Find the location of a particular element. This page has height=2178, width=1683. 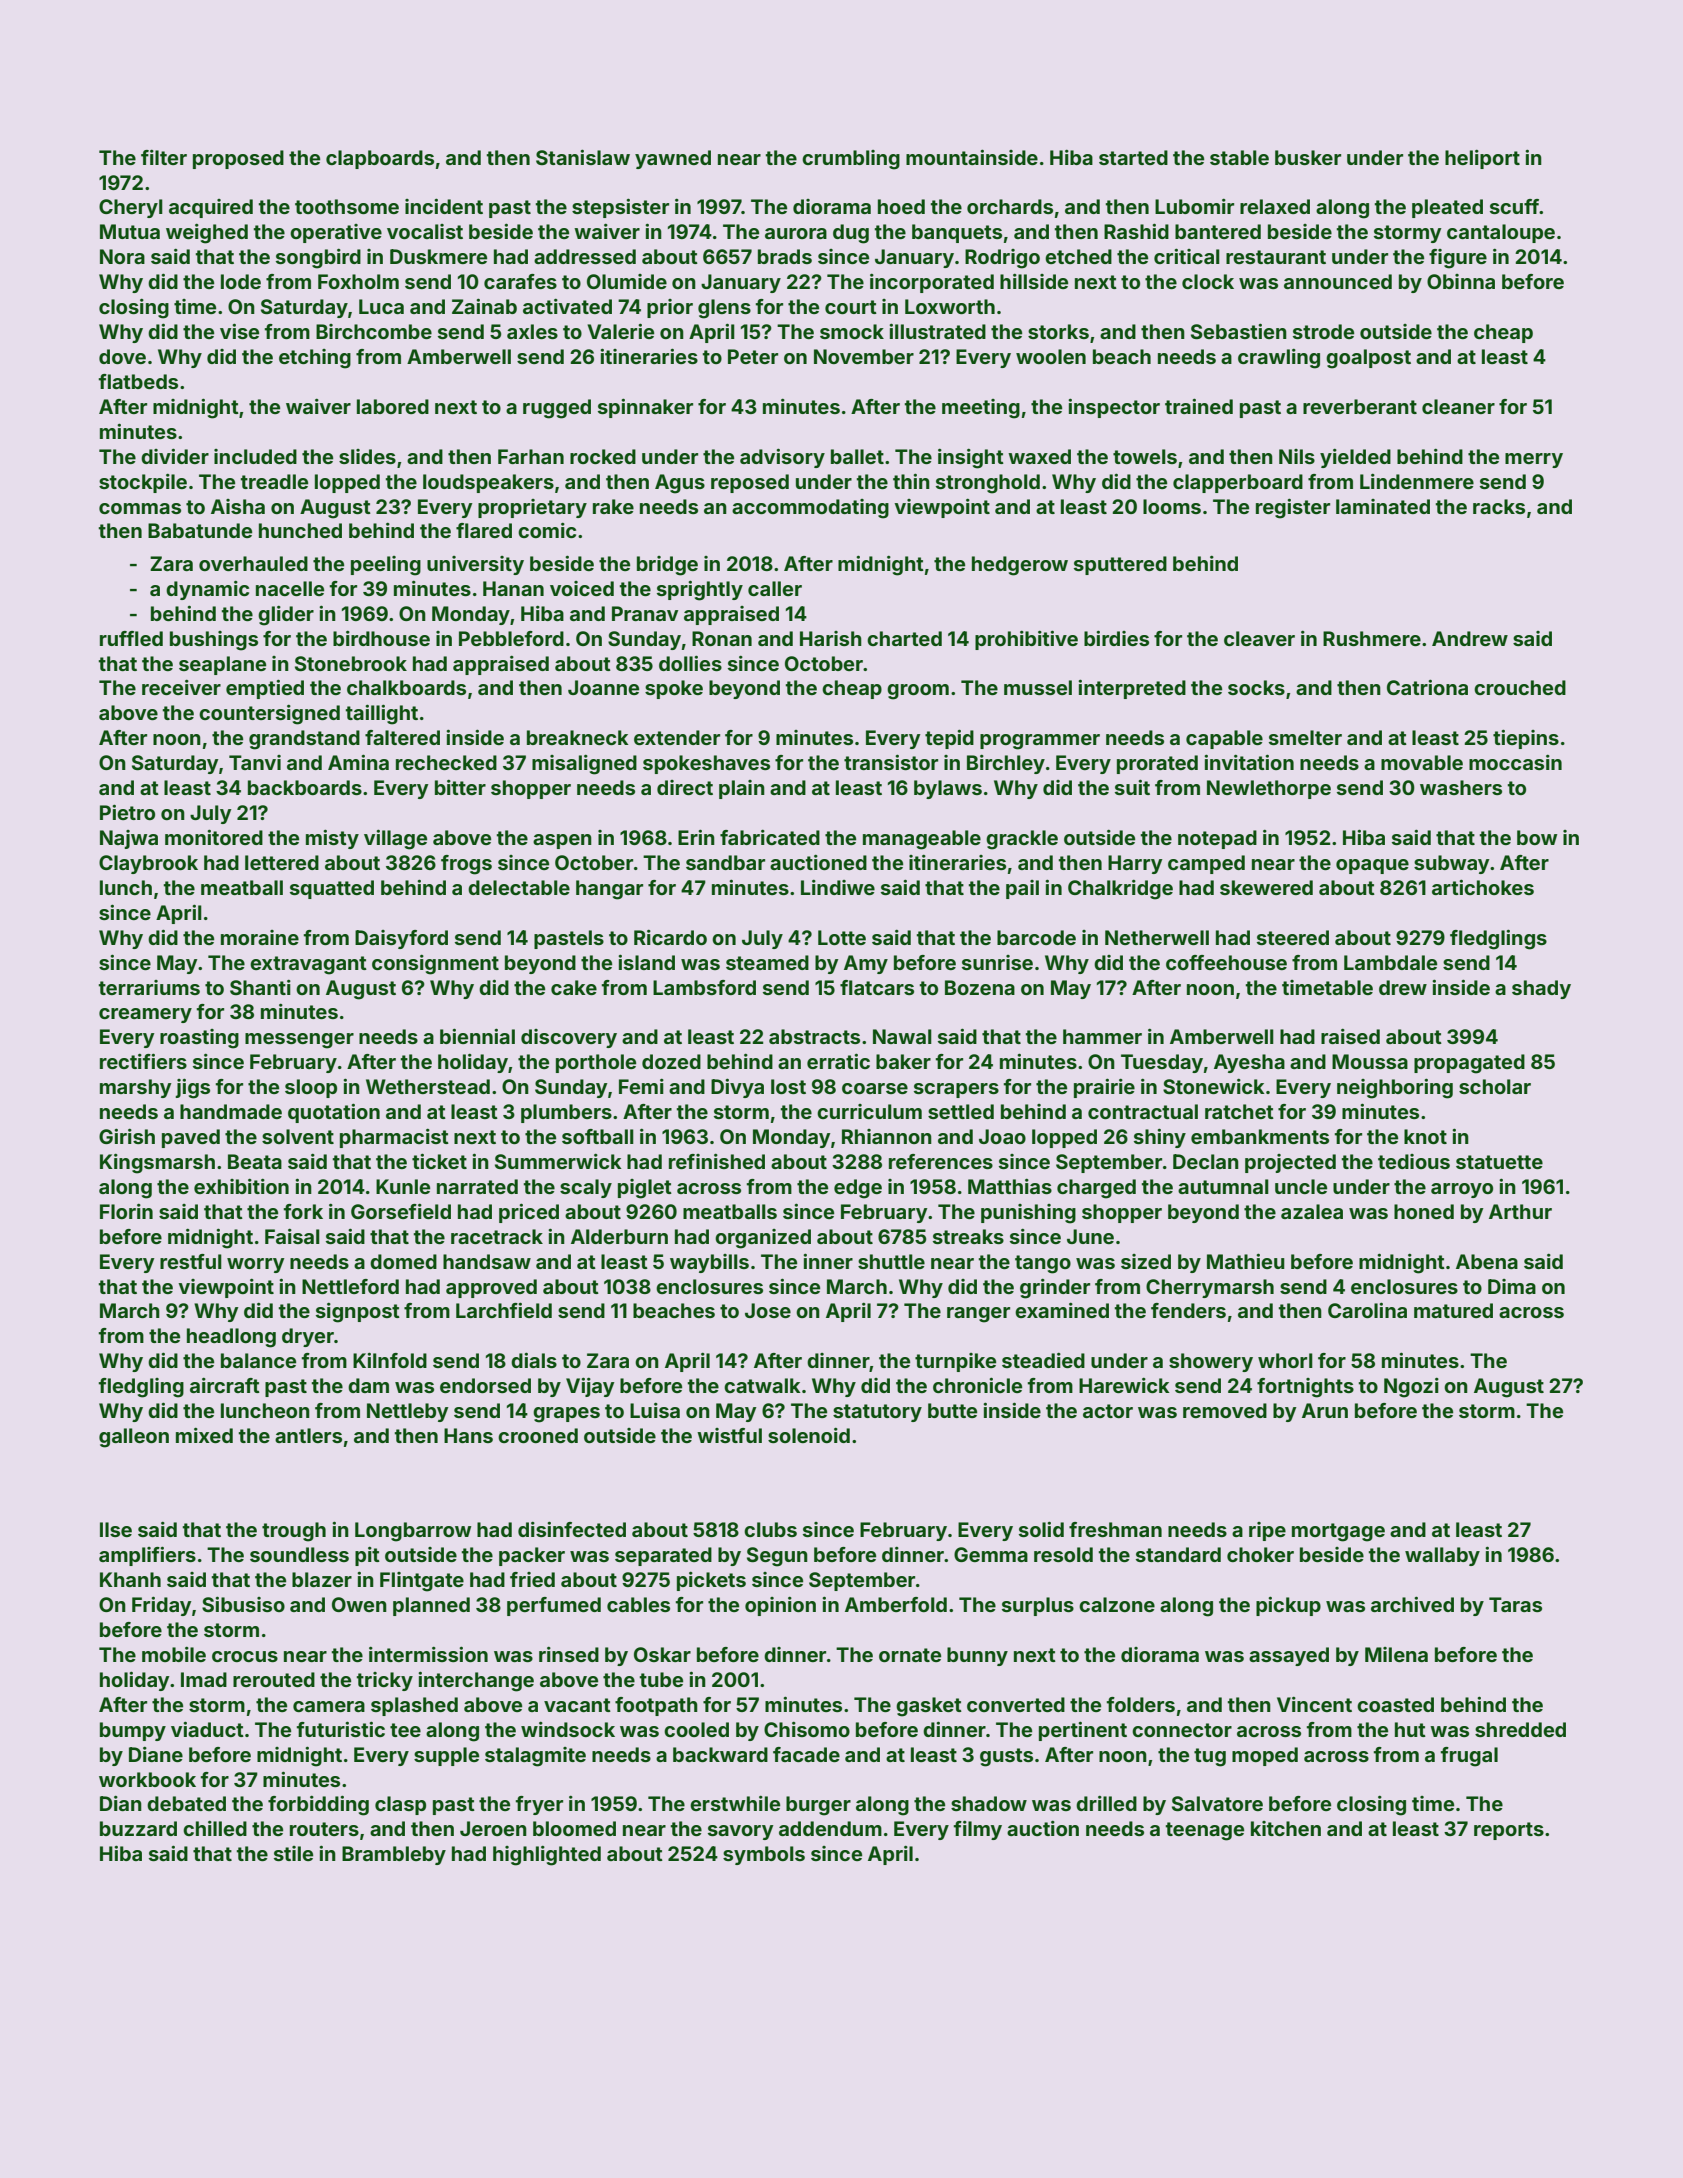

debated is located at coordinates (186, 1803).
